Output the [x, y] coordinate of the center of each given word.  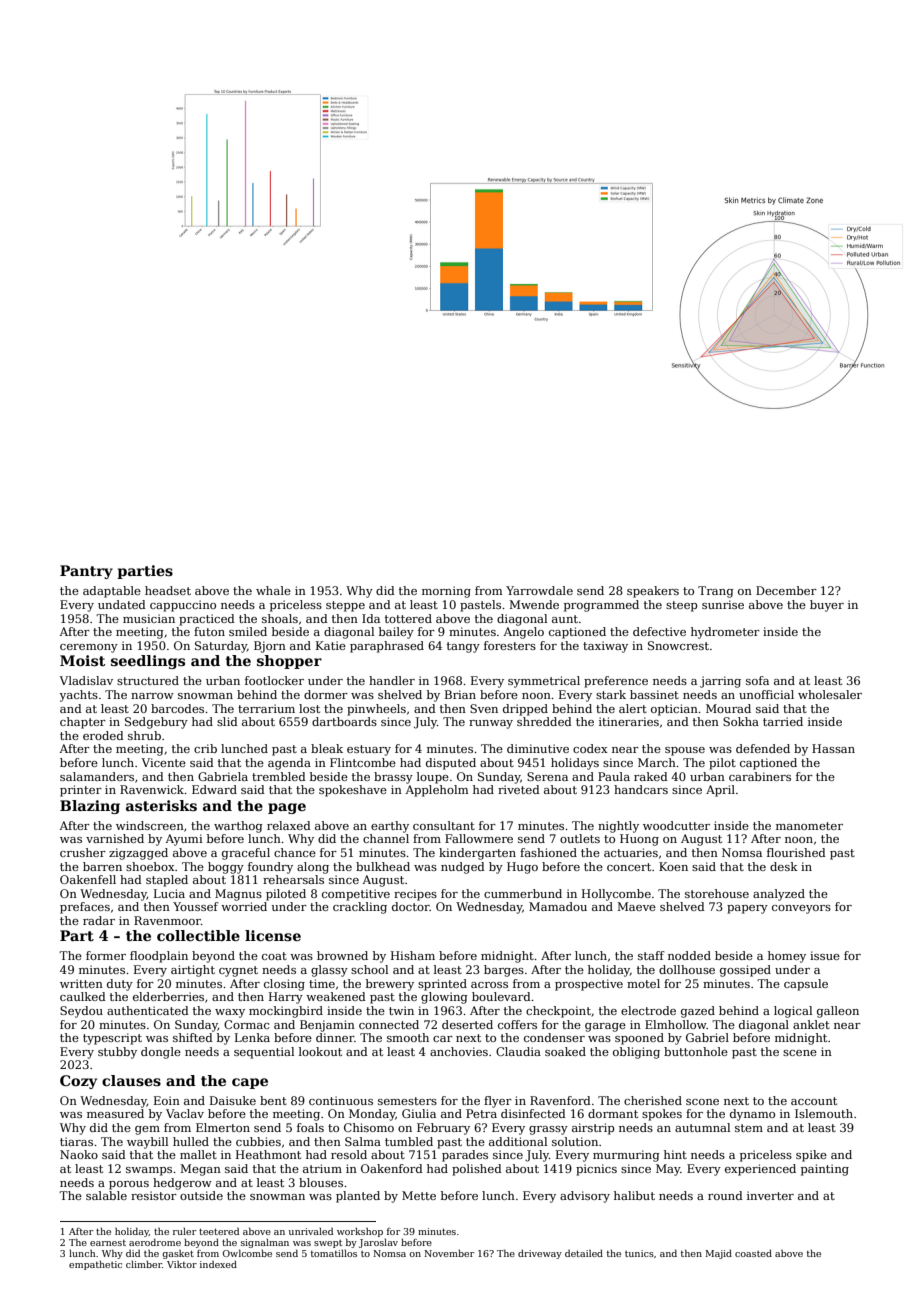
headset [168, 590]
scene [800, 1053]
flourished [796, 852]
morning [446, 592]
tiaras [76, 1141]
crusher [83, 852]
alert [633, 708]
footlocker [274, 680]
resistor [154, 1195]
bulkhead [383, 866]
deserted [467, 1024]
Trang [716, 592]
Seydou [81, 1012]
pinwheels [376, 710]
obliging [636, 1053]
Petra [481, 1113]
